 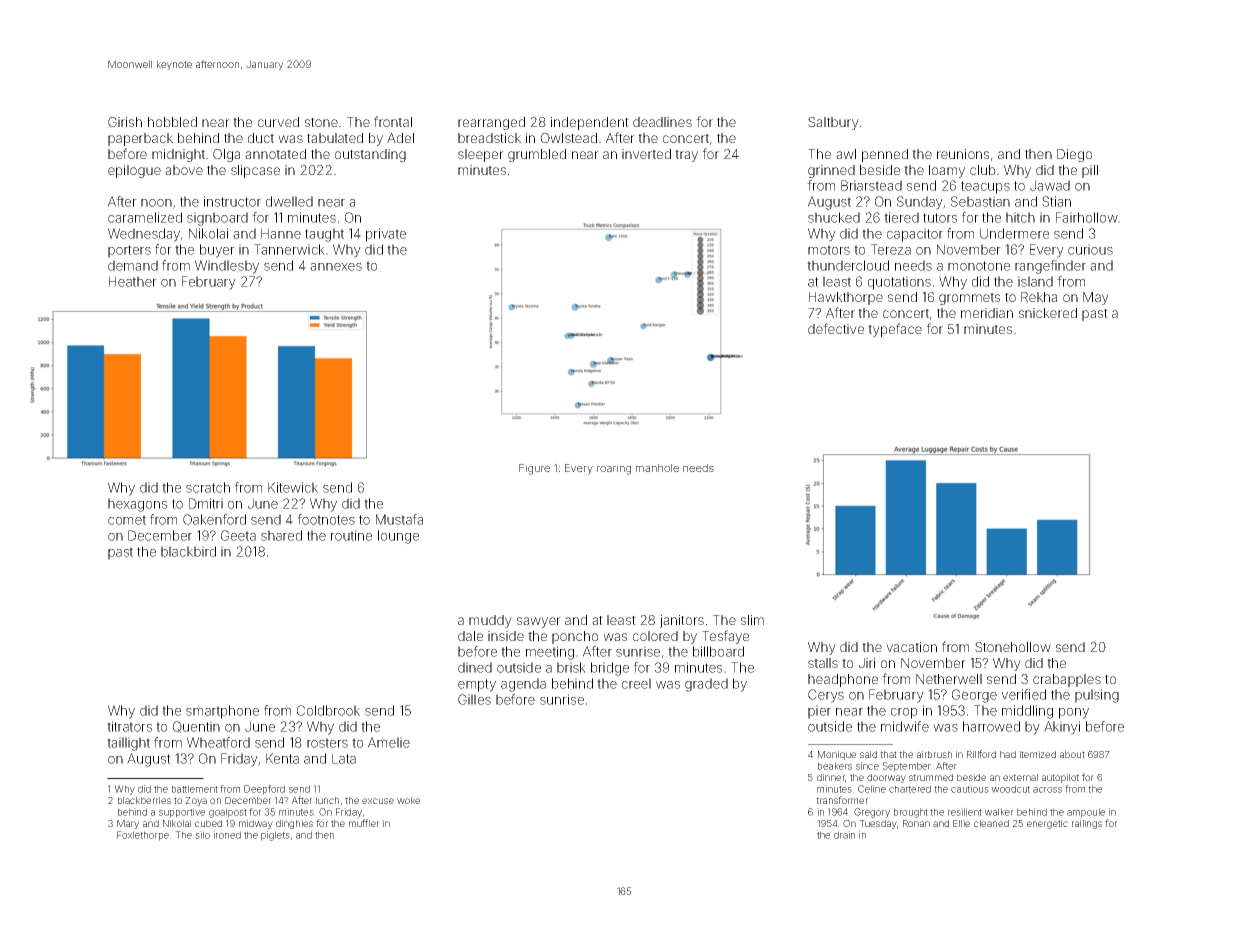 What do you see at coordinates (610, 669) in the image?
I see `bridge` at bounding box center [610, 669].
